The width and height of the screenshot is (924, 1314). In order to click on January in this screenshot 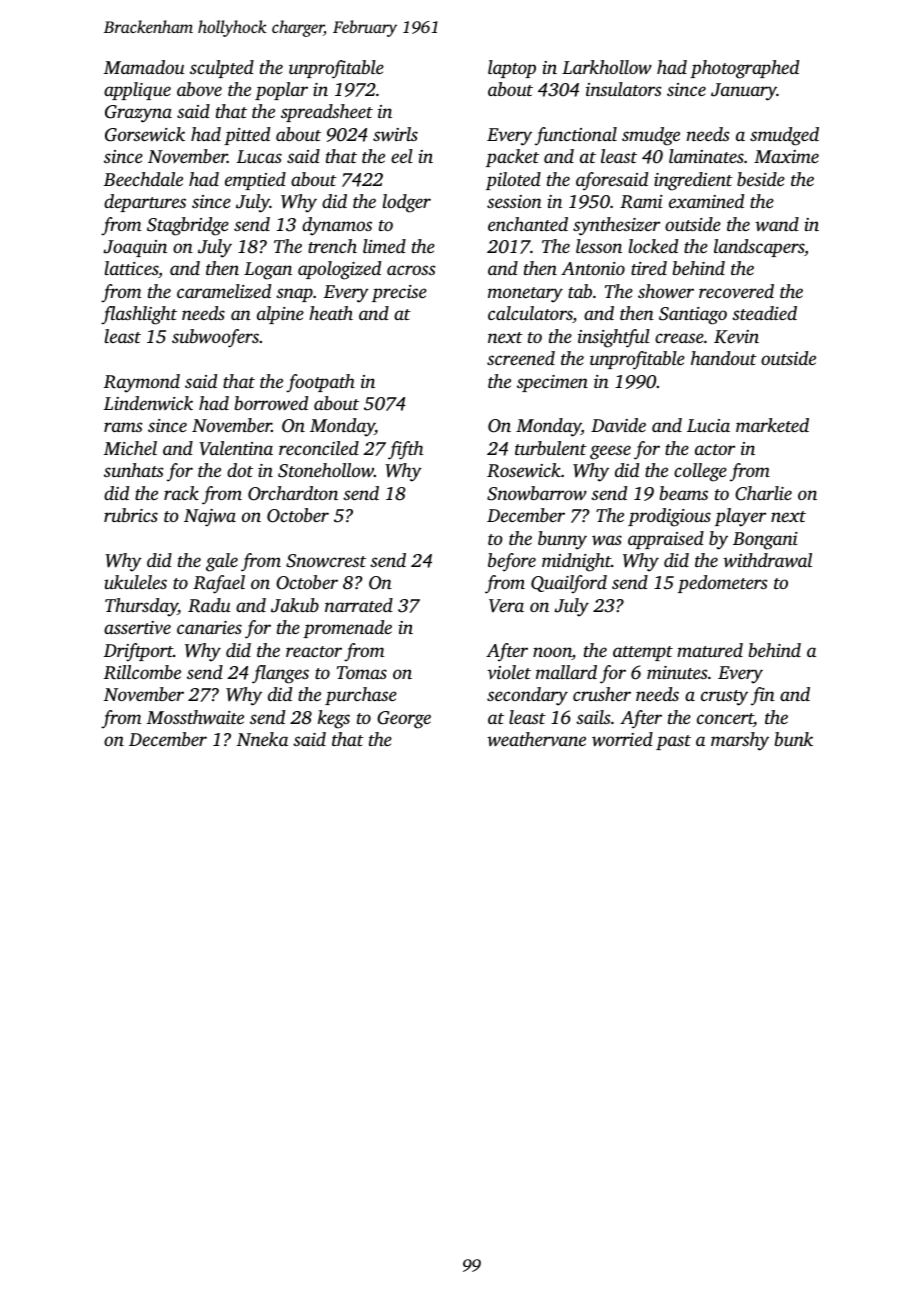, I will do `click(744, 92)`.
